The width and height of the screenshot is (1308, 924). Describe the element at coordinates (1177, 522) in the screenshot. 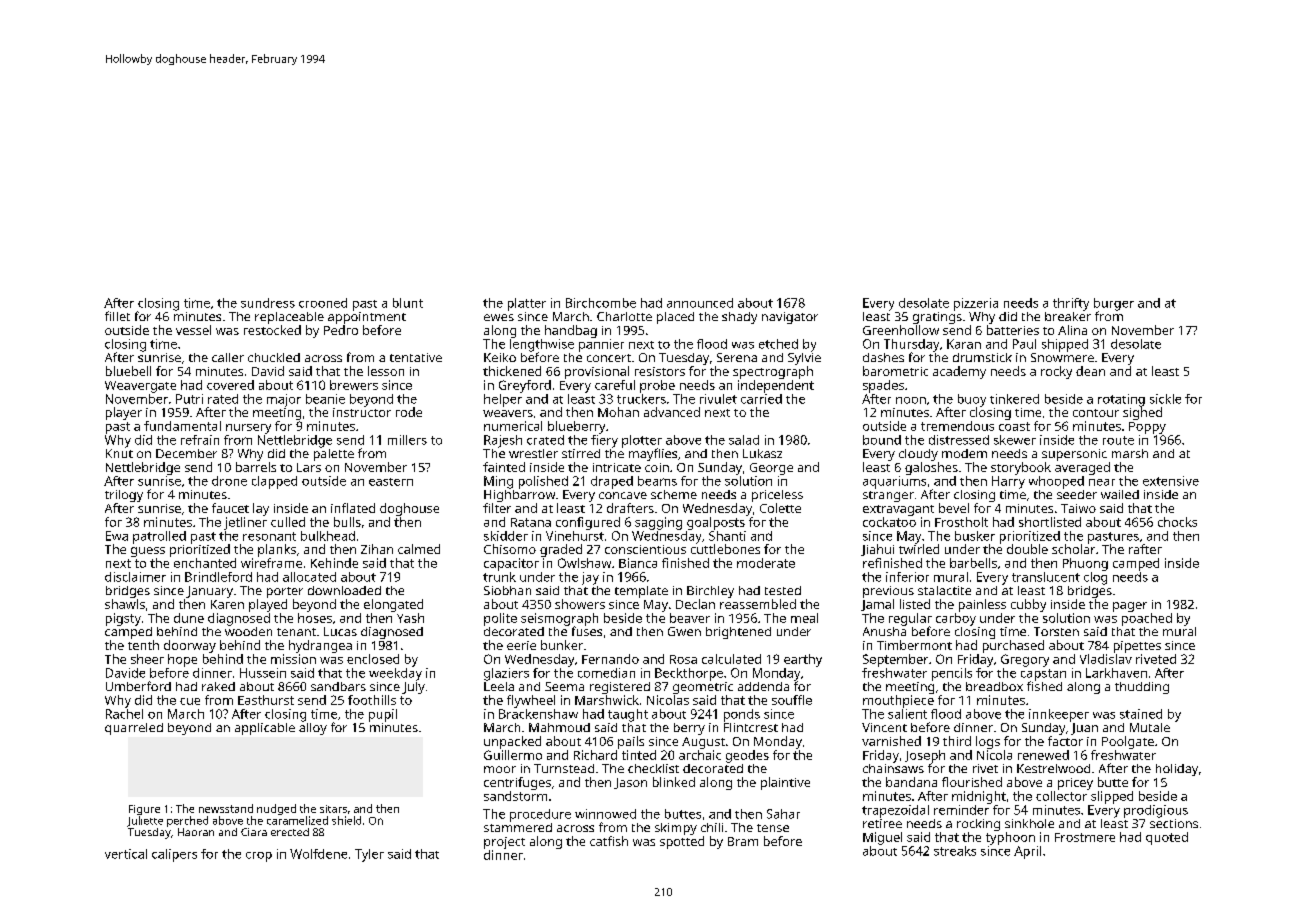

I see `chocks` at that location.
